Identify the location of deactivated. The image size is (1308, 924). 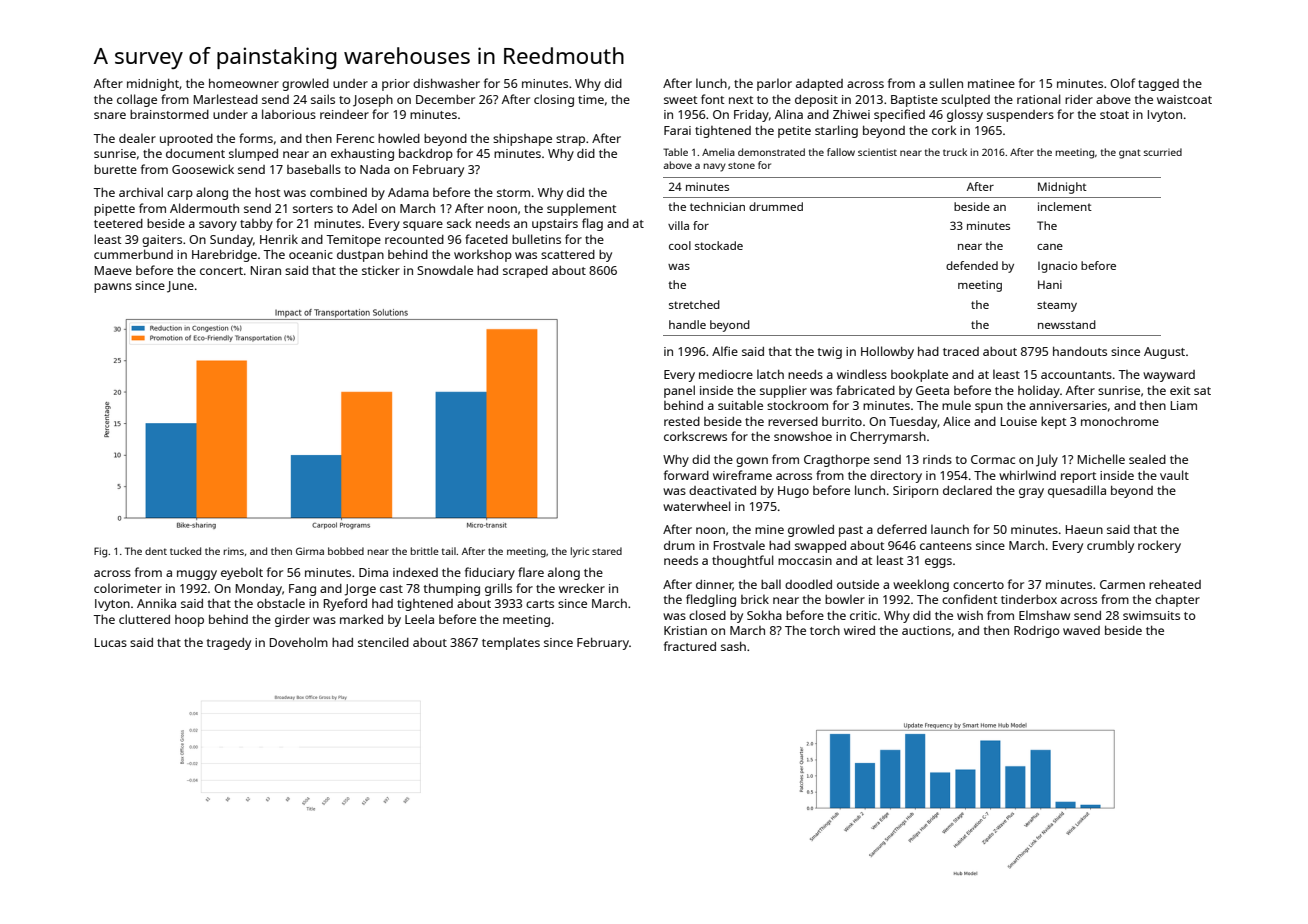
(722, 490).
